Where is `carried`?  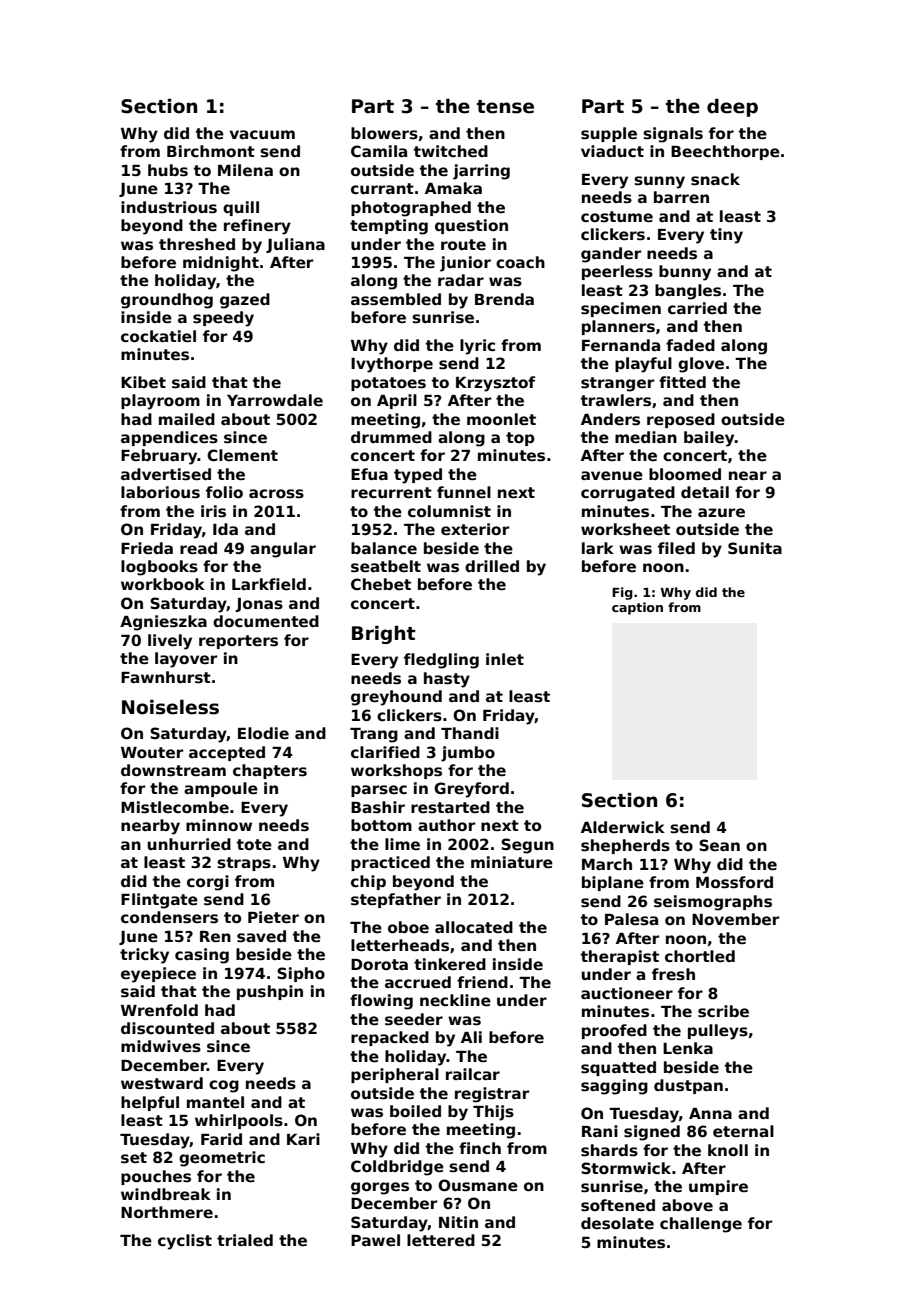
carried is located at coordinates (697, 308).
